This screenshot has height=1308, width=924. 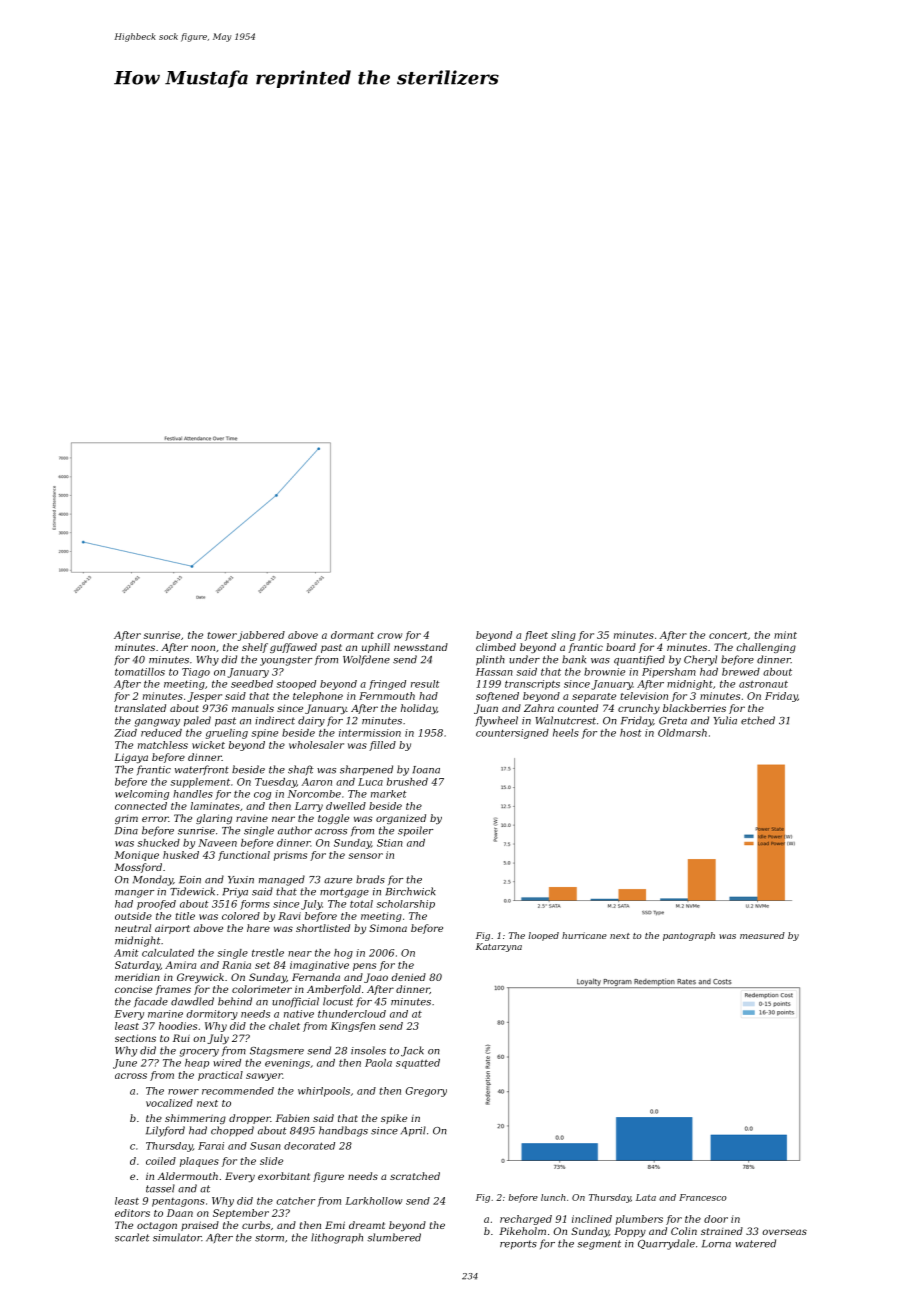 What do you see at coordinates (181, 855) in the screenshot?
I see `husked` at bounding box center [181, 855].
